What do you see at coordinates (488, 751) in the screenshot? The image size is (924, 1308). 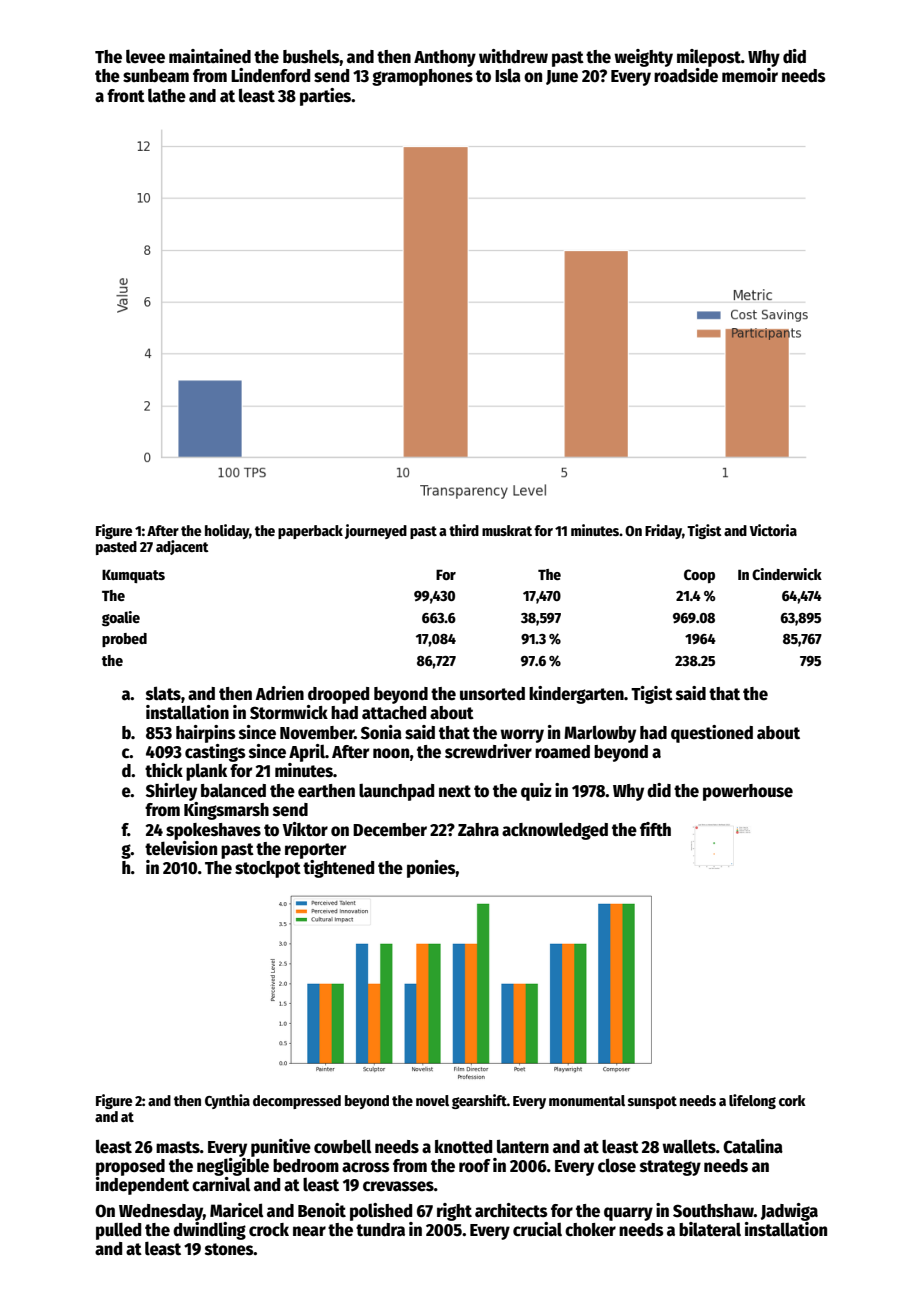 I see `screwdriver` at bounding box center [488, 751].
